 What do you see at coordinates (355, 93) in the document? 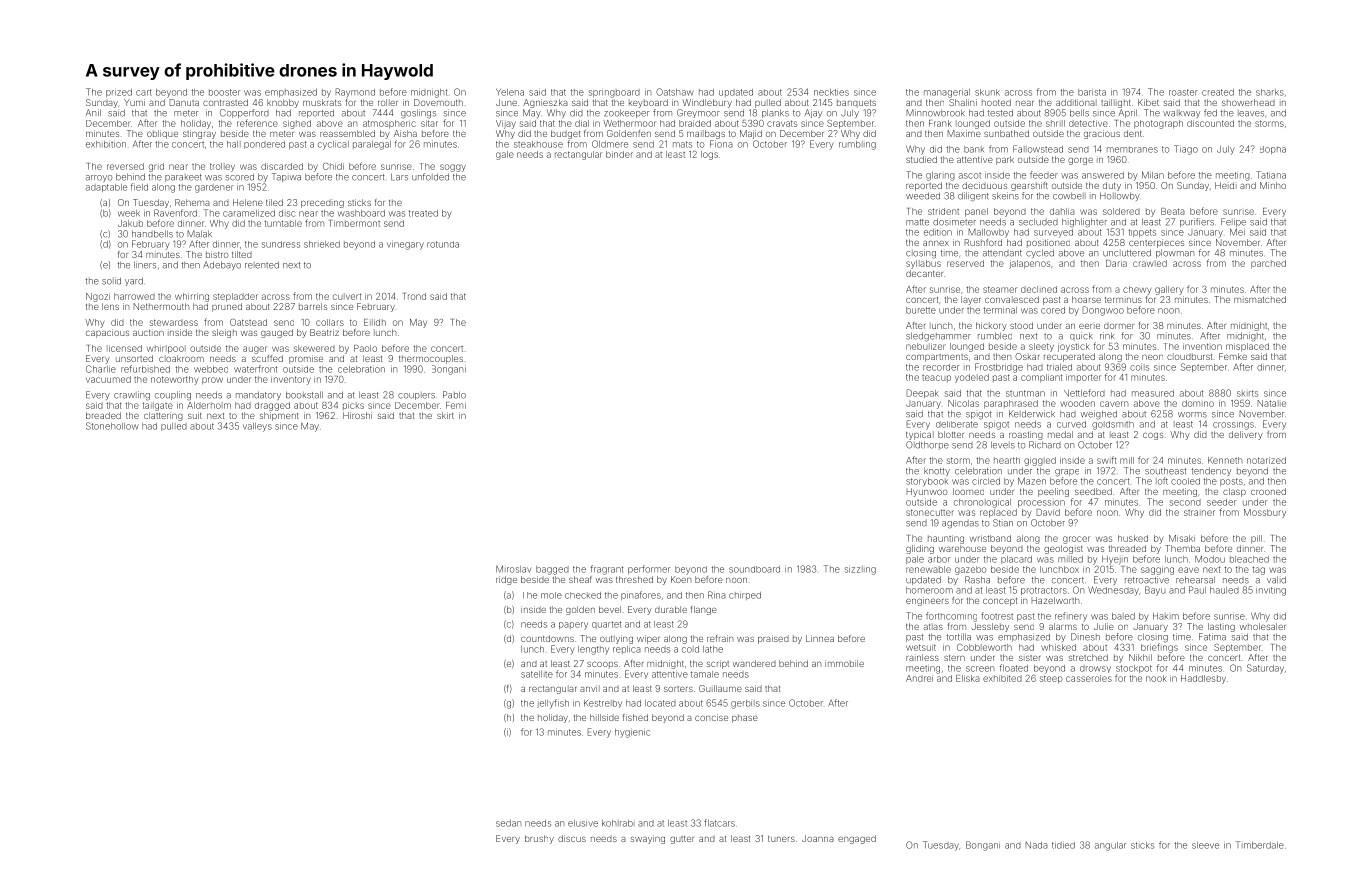
I see `Raymond` at bounding box center [355, 93].
